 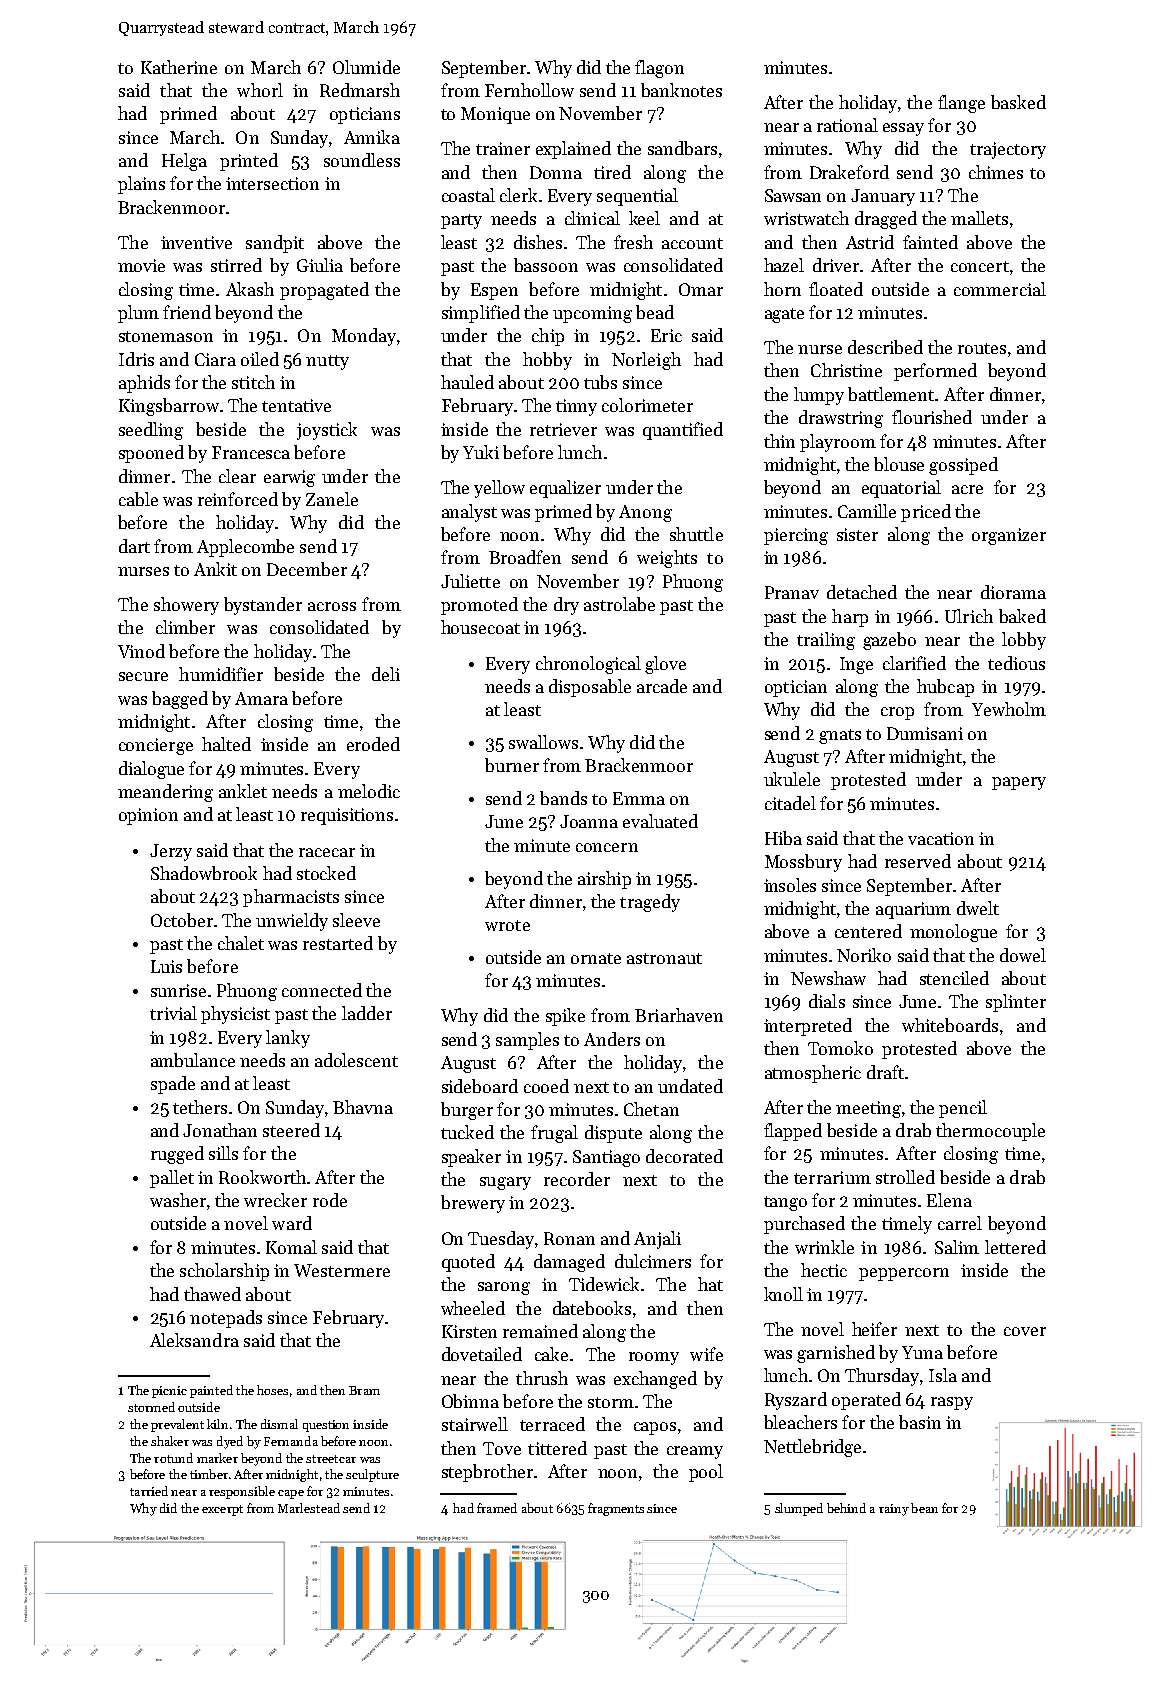 I want to click on Broadfen, so click(x=525, y=557).
